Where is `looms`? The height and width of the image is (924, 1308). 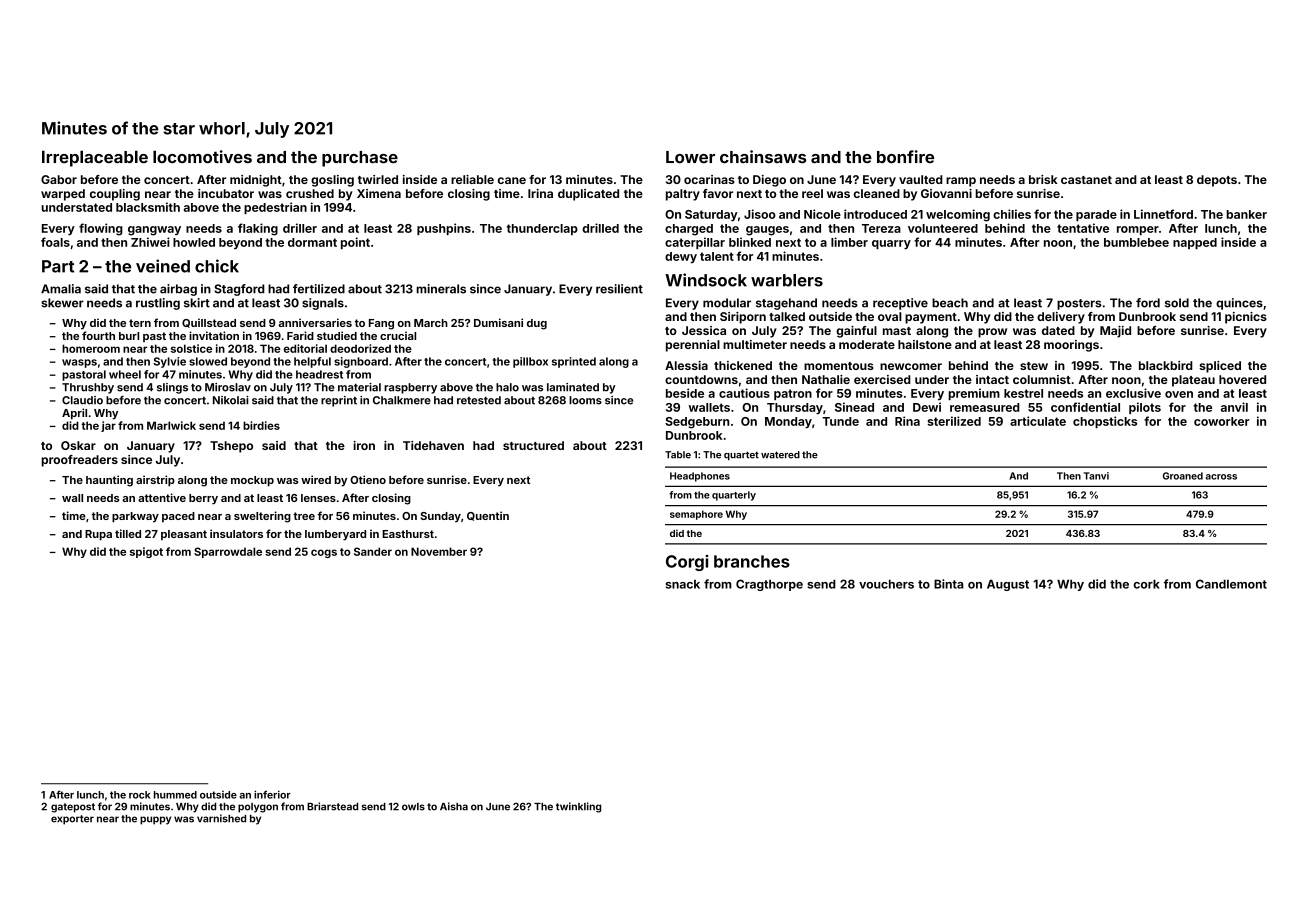
looms is located at coordinates (585, 400).
